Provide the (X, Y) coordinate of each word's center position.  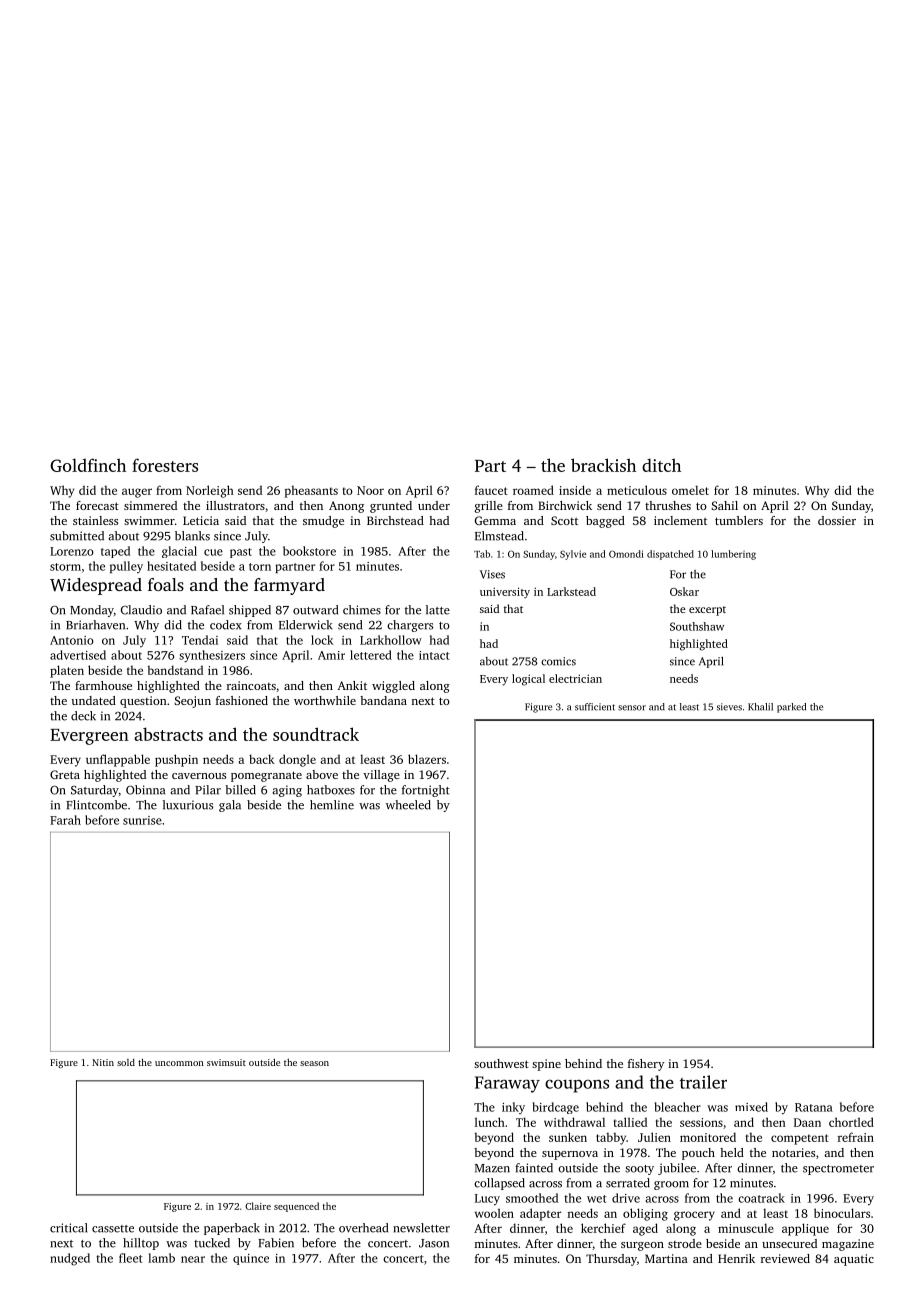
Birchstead (395, 520)
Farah (65, 820)
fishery (646, 1065)
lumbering (733, 555)
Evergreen (89, 737)
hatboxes (331, 790)
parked (791, 708)
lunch (490, 1122)
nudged (70, 1259)
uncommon (179, 1063)
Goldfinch (88, 465)
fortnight (426, 791)
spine (546, 1065)
